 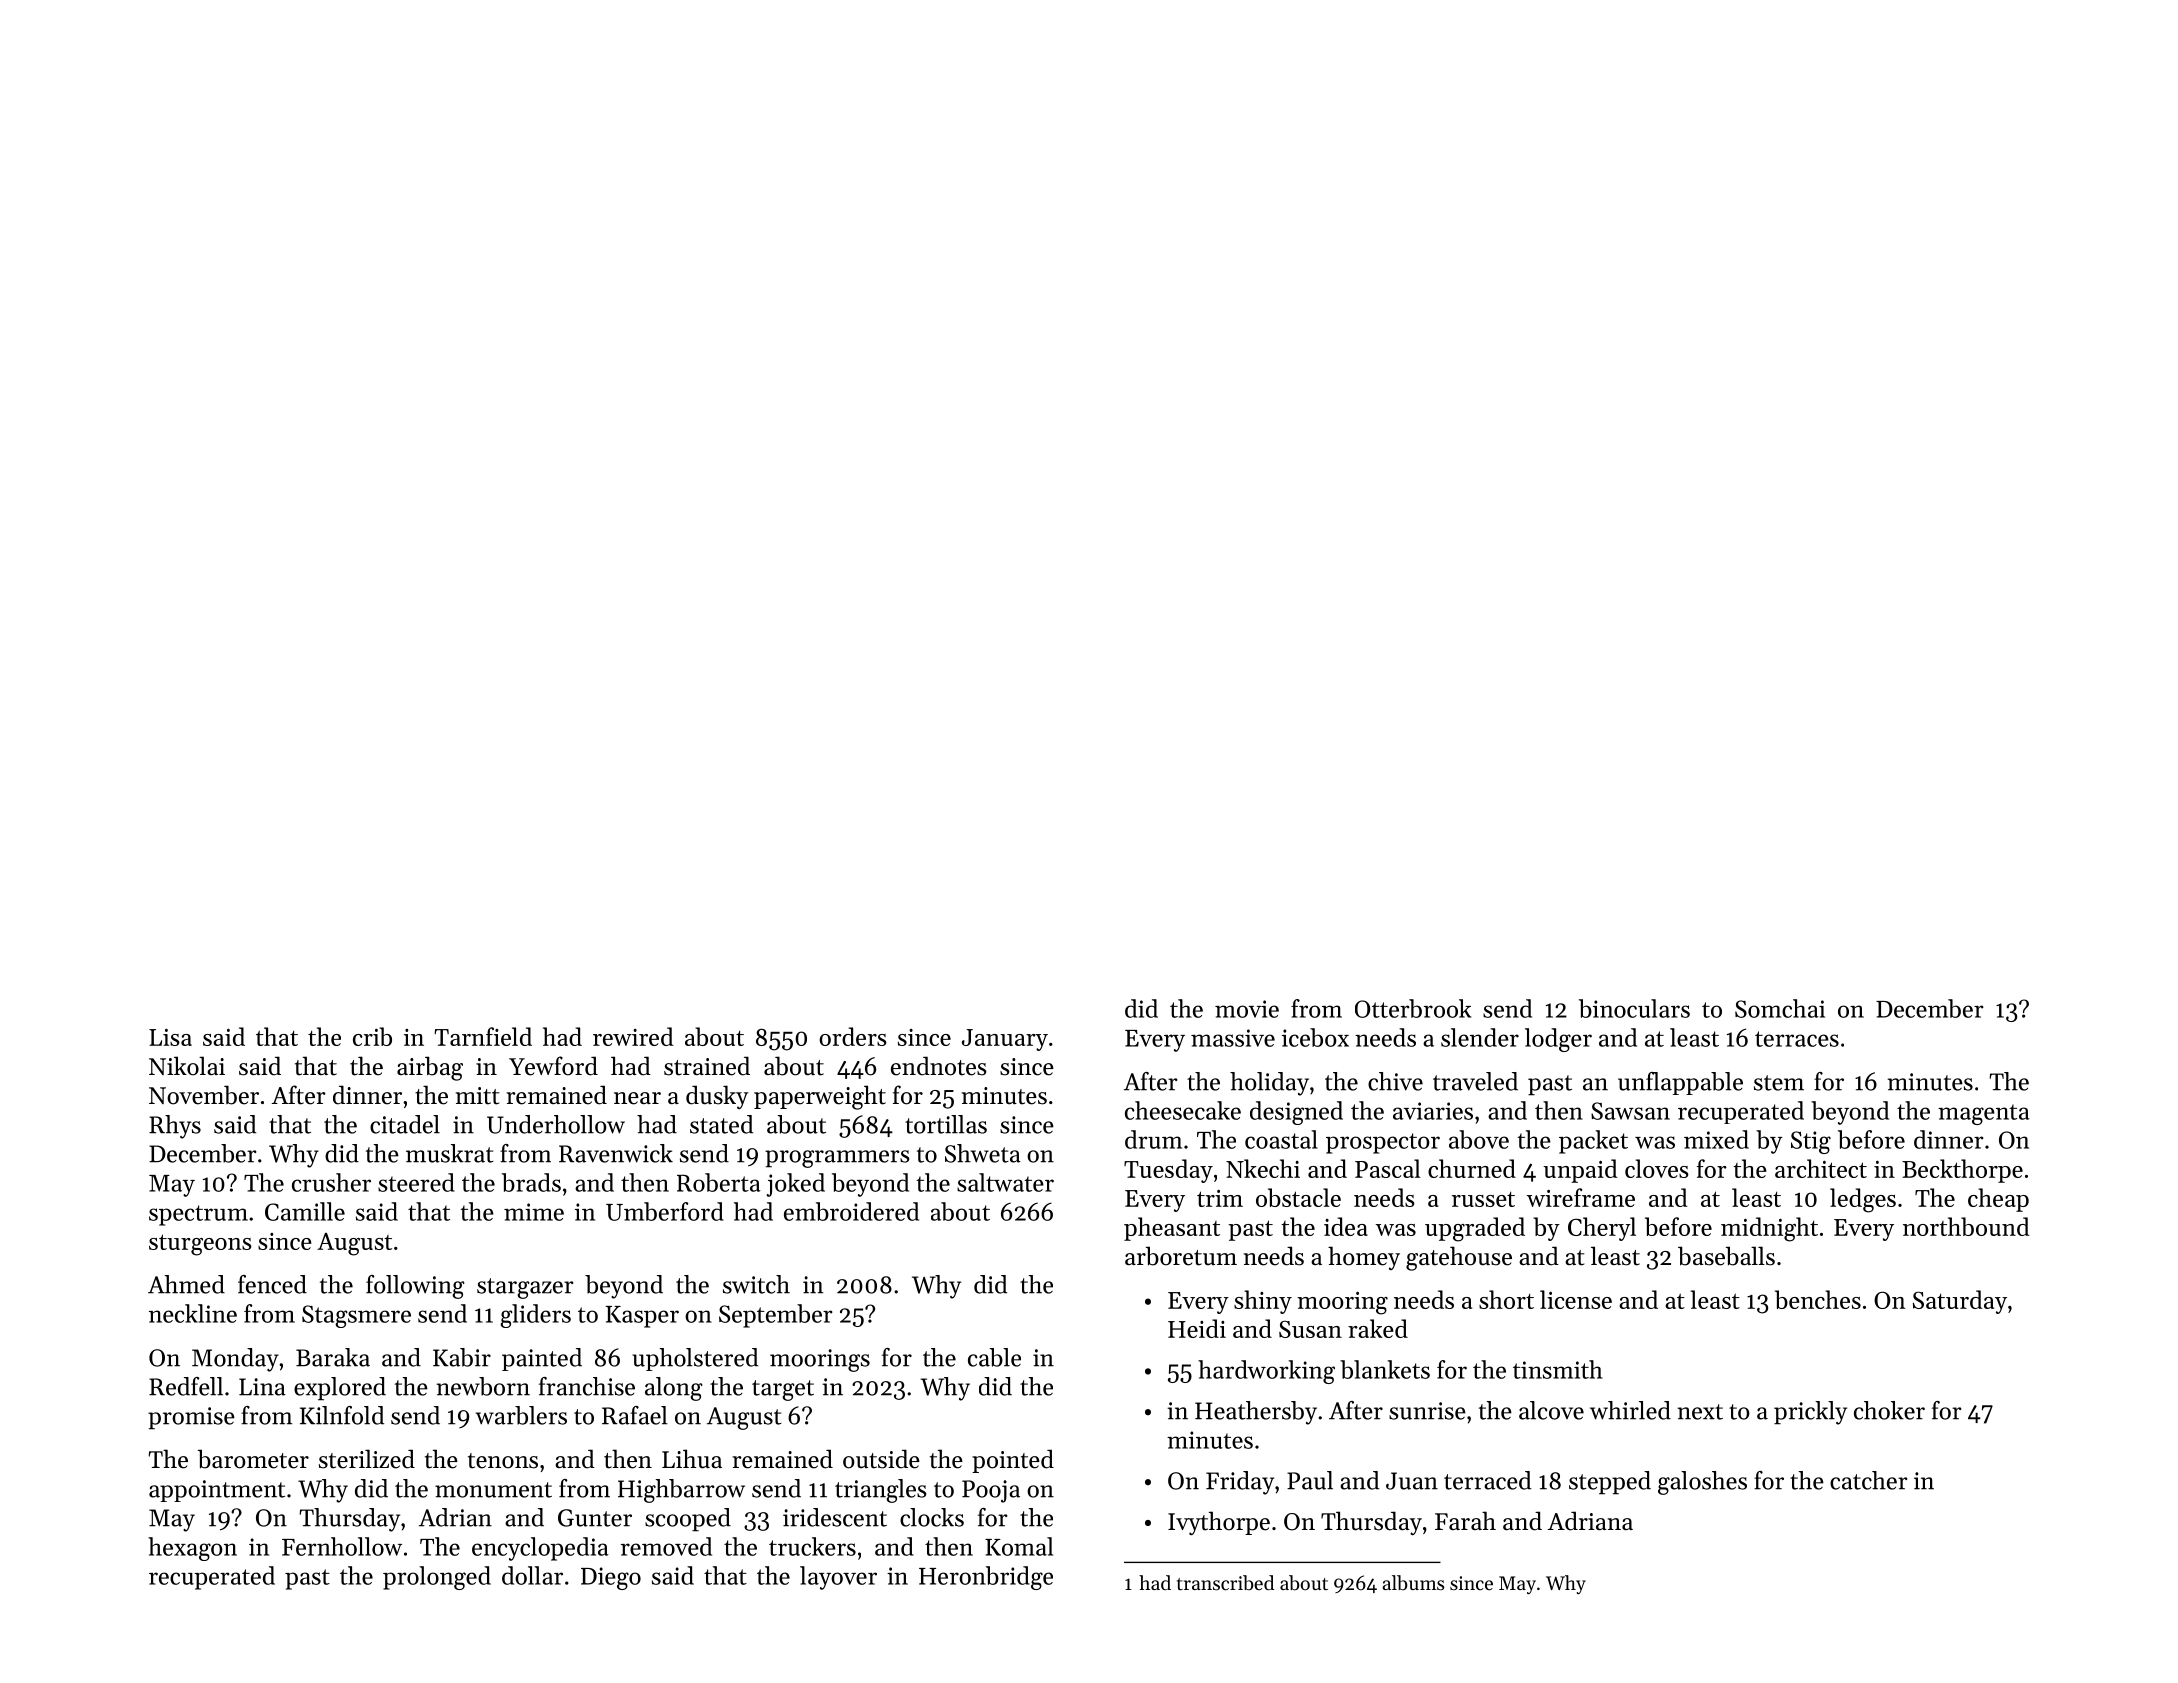 What do you see at coordinates (1181, 1256) in the page?
I see `arboretum` at bounding box center [1181, 1256].
